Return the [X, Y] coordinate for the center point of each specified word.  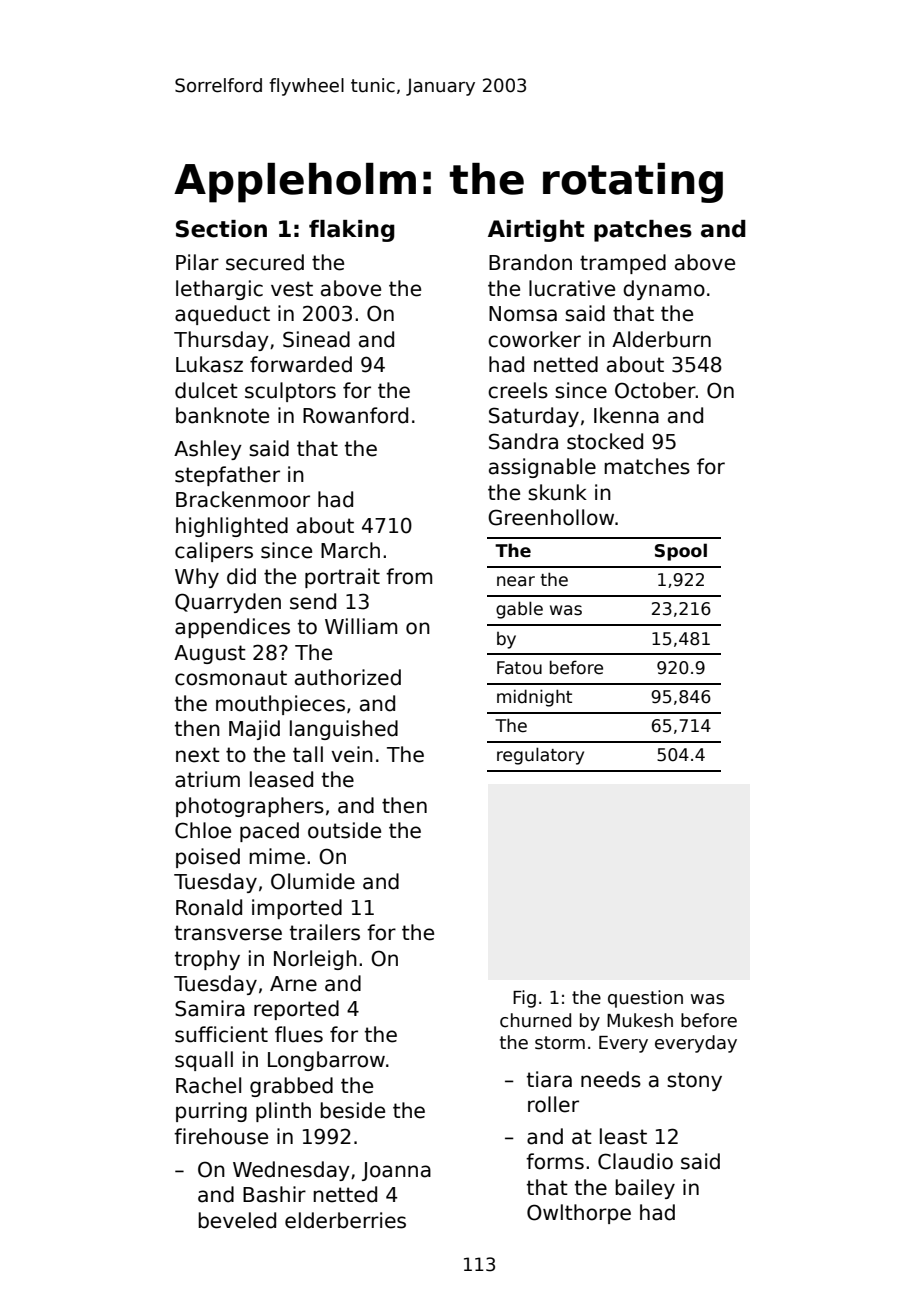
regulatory [540, 756]
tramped [623, 264]
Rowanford [355, 415]
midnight [534, 698]
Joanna [396, 1171]
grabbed [291, 1087]
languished [344, 730]
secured [265, 262]
